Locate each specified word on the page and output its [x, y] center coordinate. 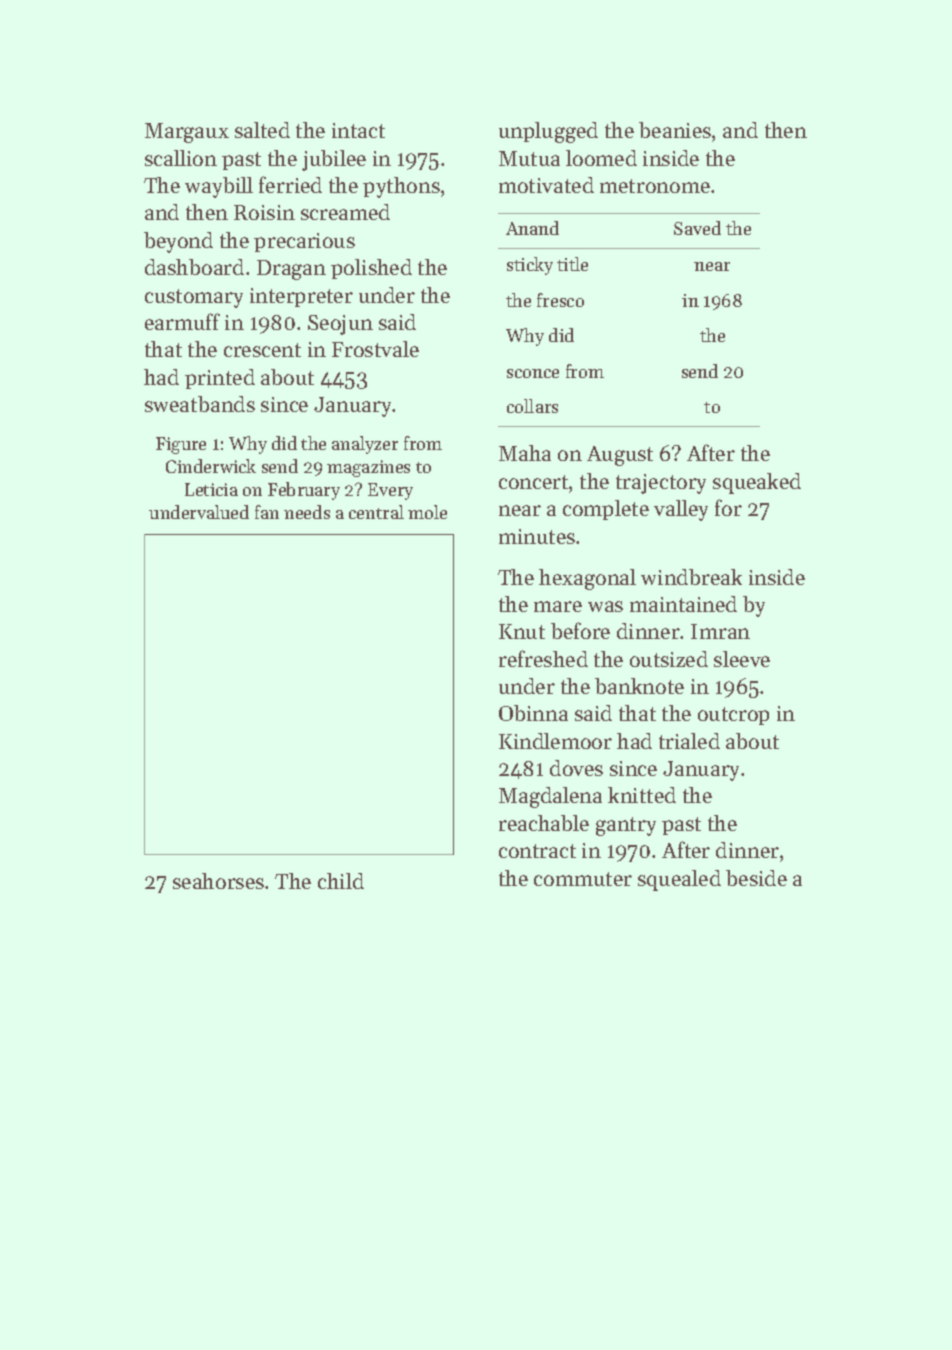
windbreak [691, 577]
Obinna [533, 713]
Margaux [187, 133]
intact [358, 130]
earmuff [182, 321]
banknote [639, 686]
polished [371, 269]
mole [427, 512]
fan [267, 512]
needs [307, 512]
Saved [697, 228]
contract [537, 851]
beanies [675, 130]
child [341, 881]
